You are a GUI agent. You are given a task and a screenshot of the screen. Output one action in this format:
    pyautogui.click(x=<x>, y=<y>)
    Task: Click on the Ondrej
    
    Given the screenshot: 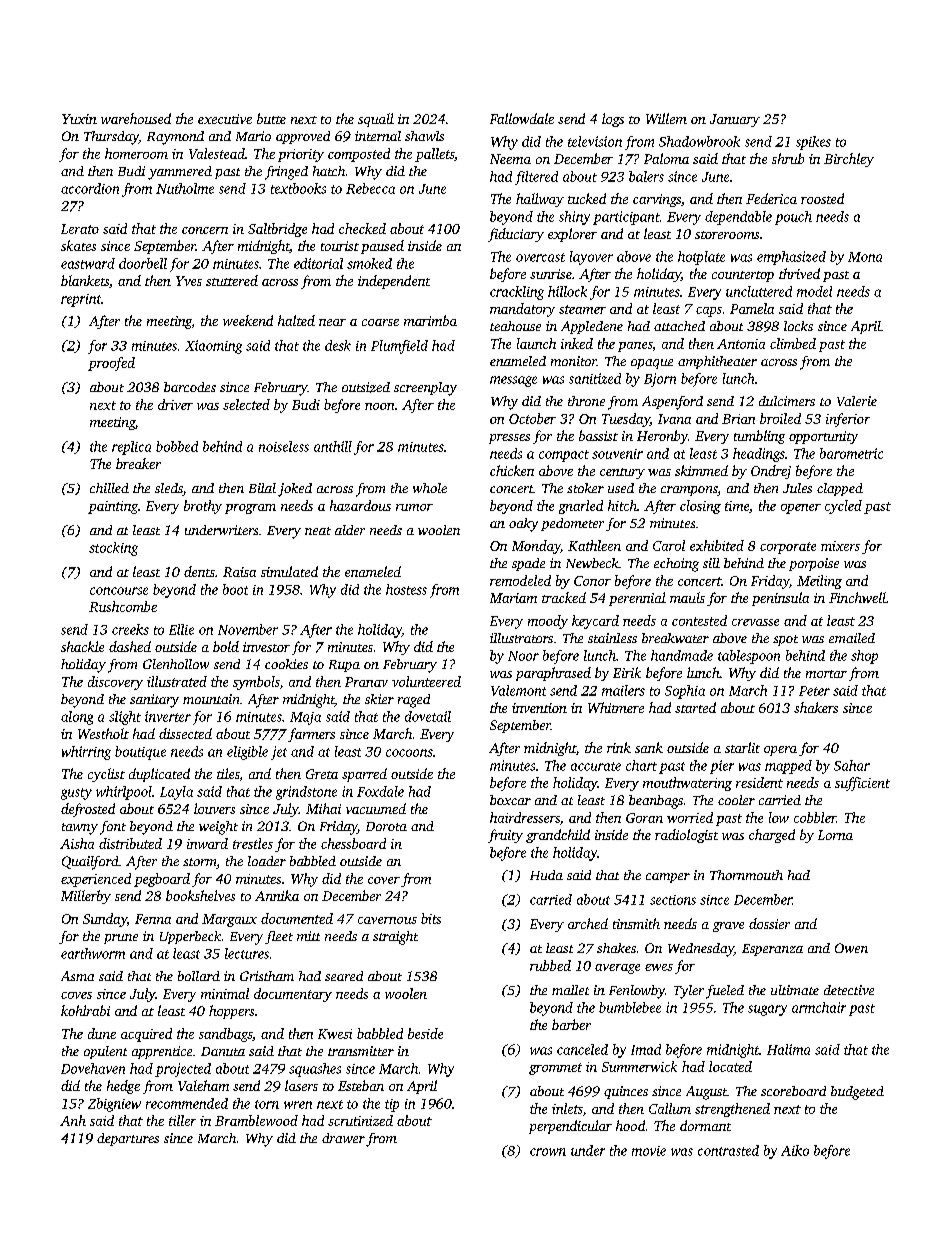 What is the action you would take?
    pyautogui.click(x=771, y=472)
